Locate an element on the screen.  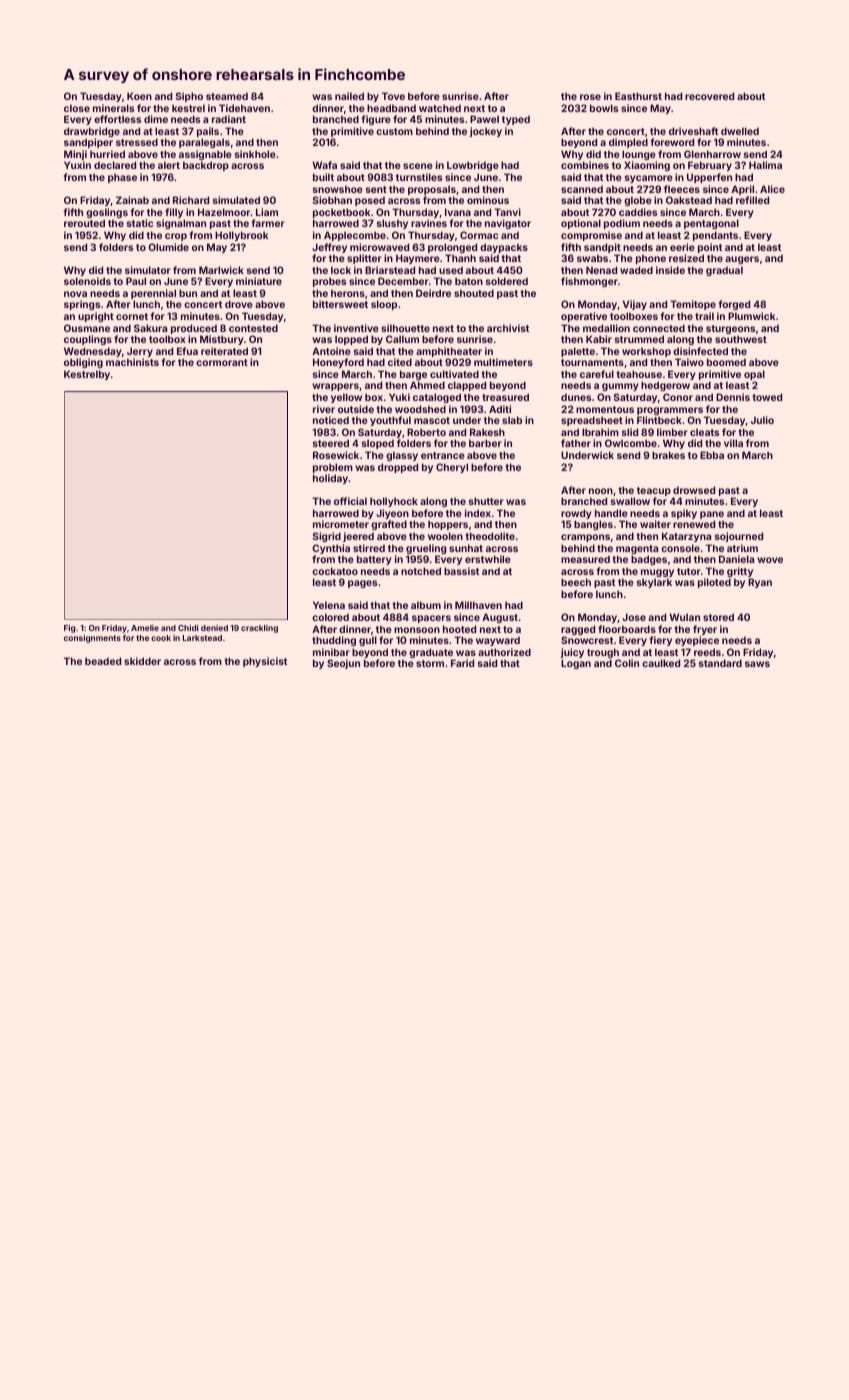
Tove is located at coordinates (393, 96).
